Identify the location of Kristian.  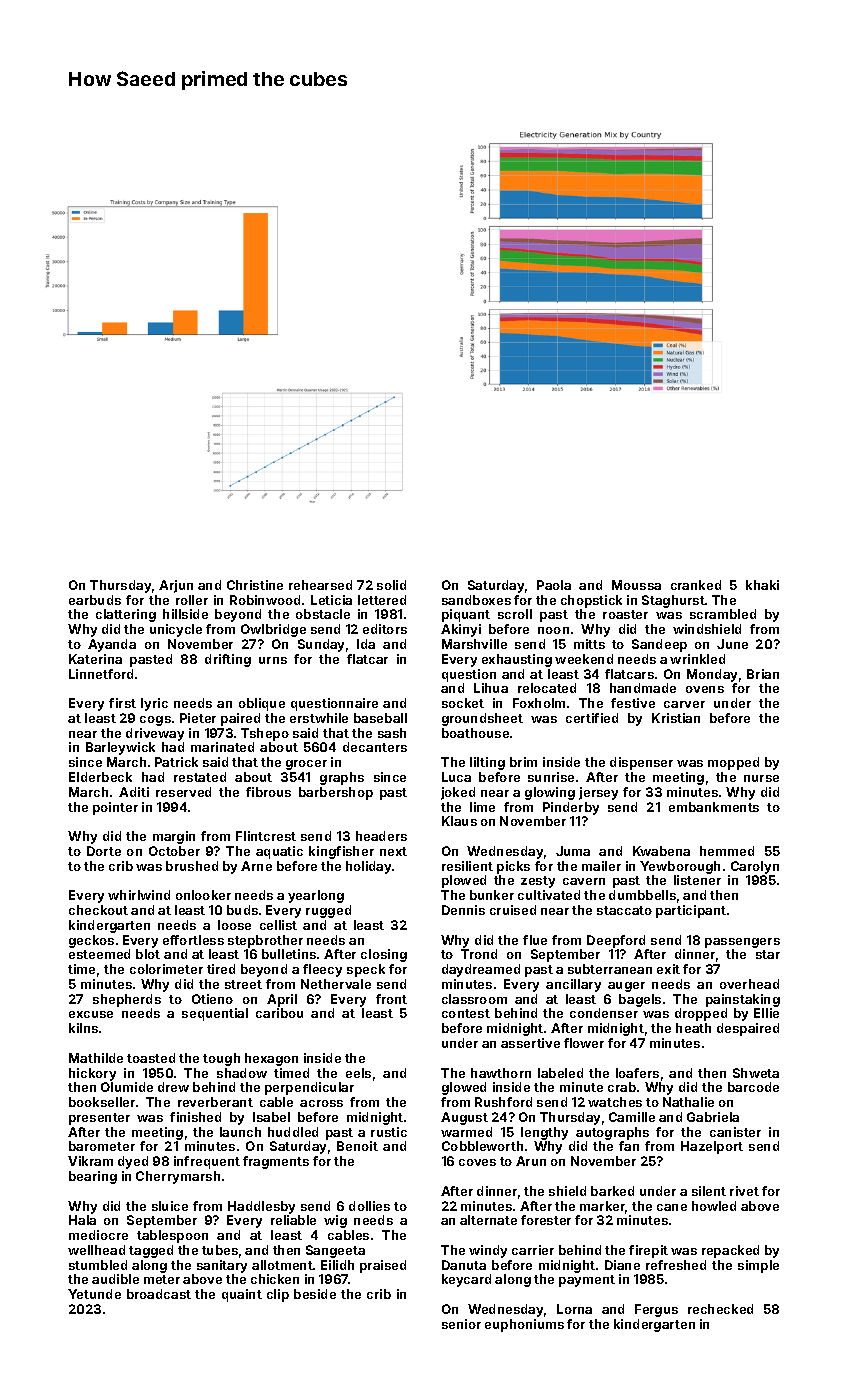
(676, 718).
